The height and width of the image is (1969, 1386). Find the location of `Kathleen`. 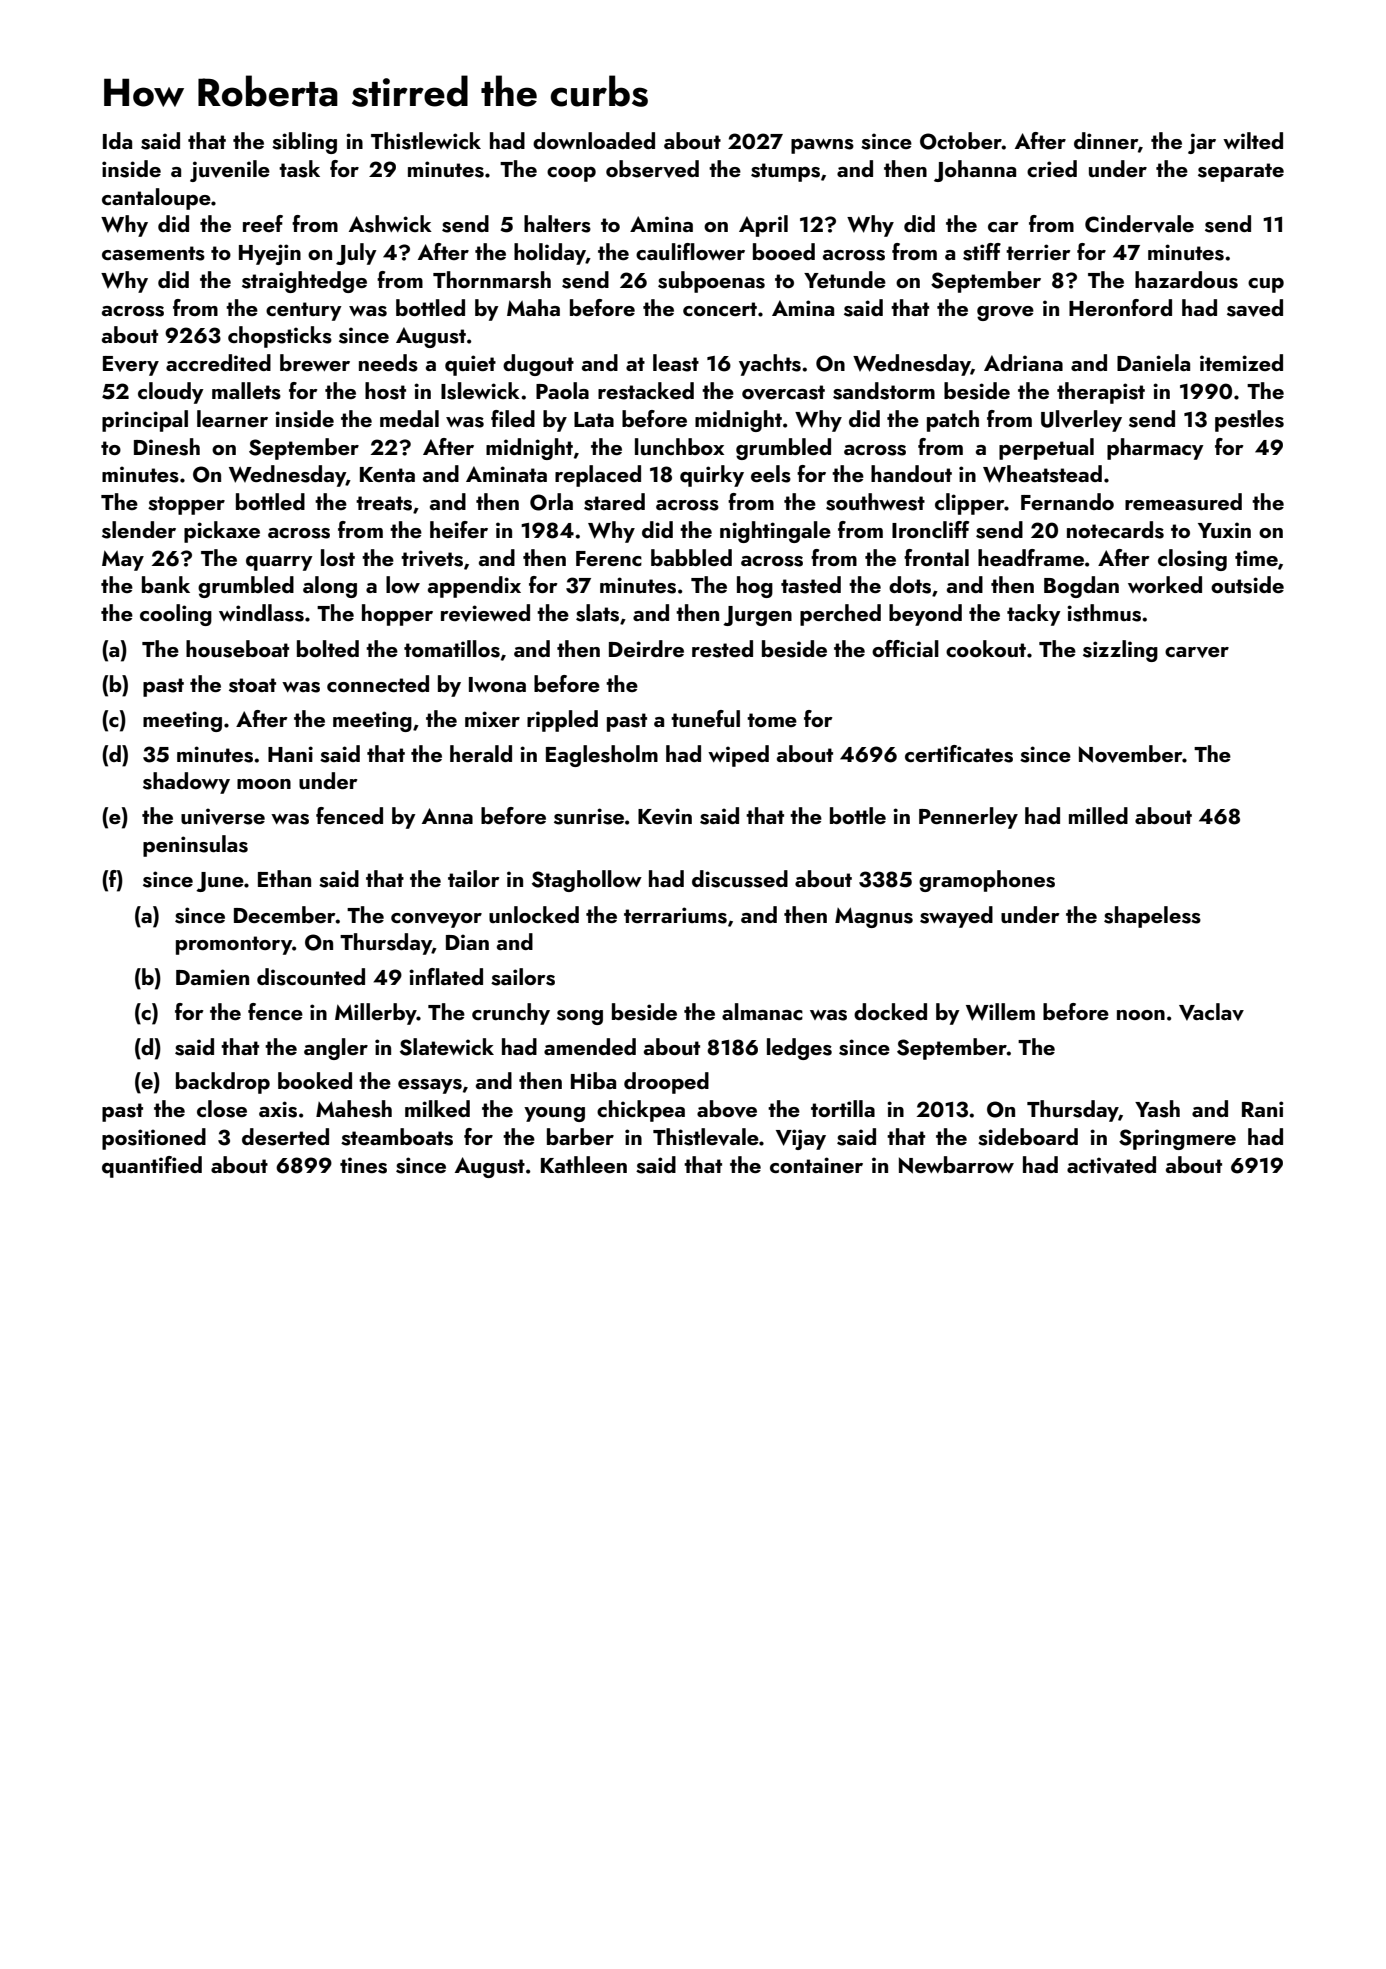

Kathleen is located at coordinates (584, 1164).
